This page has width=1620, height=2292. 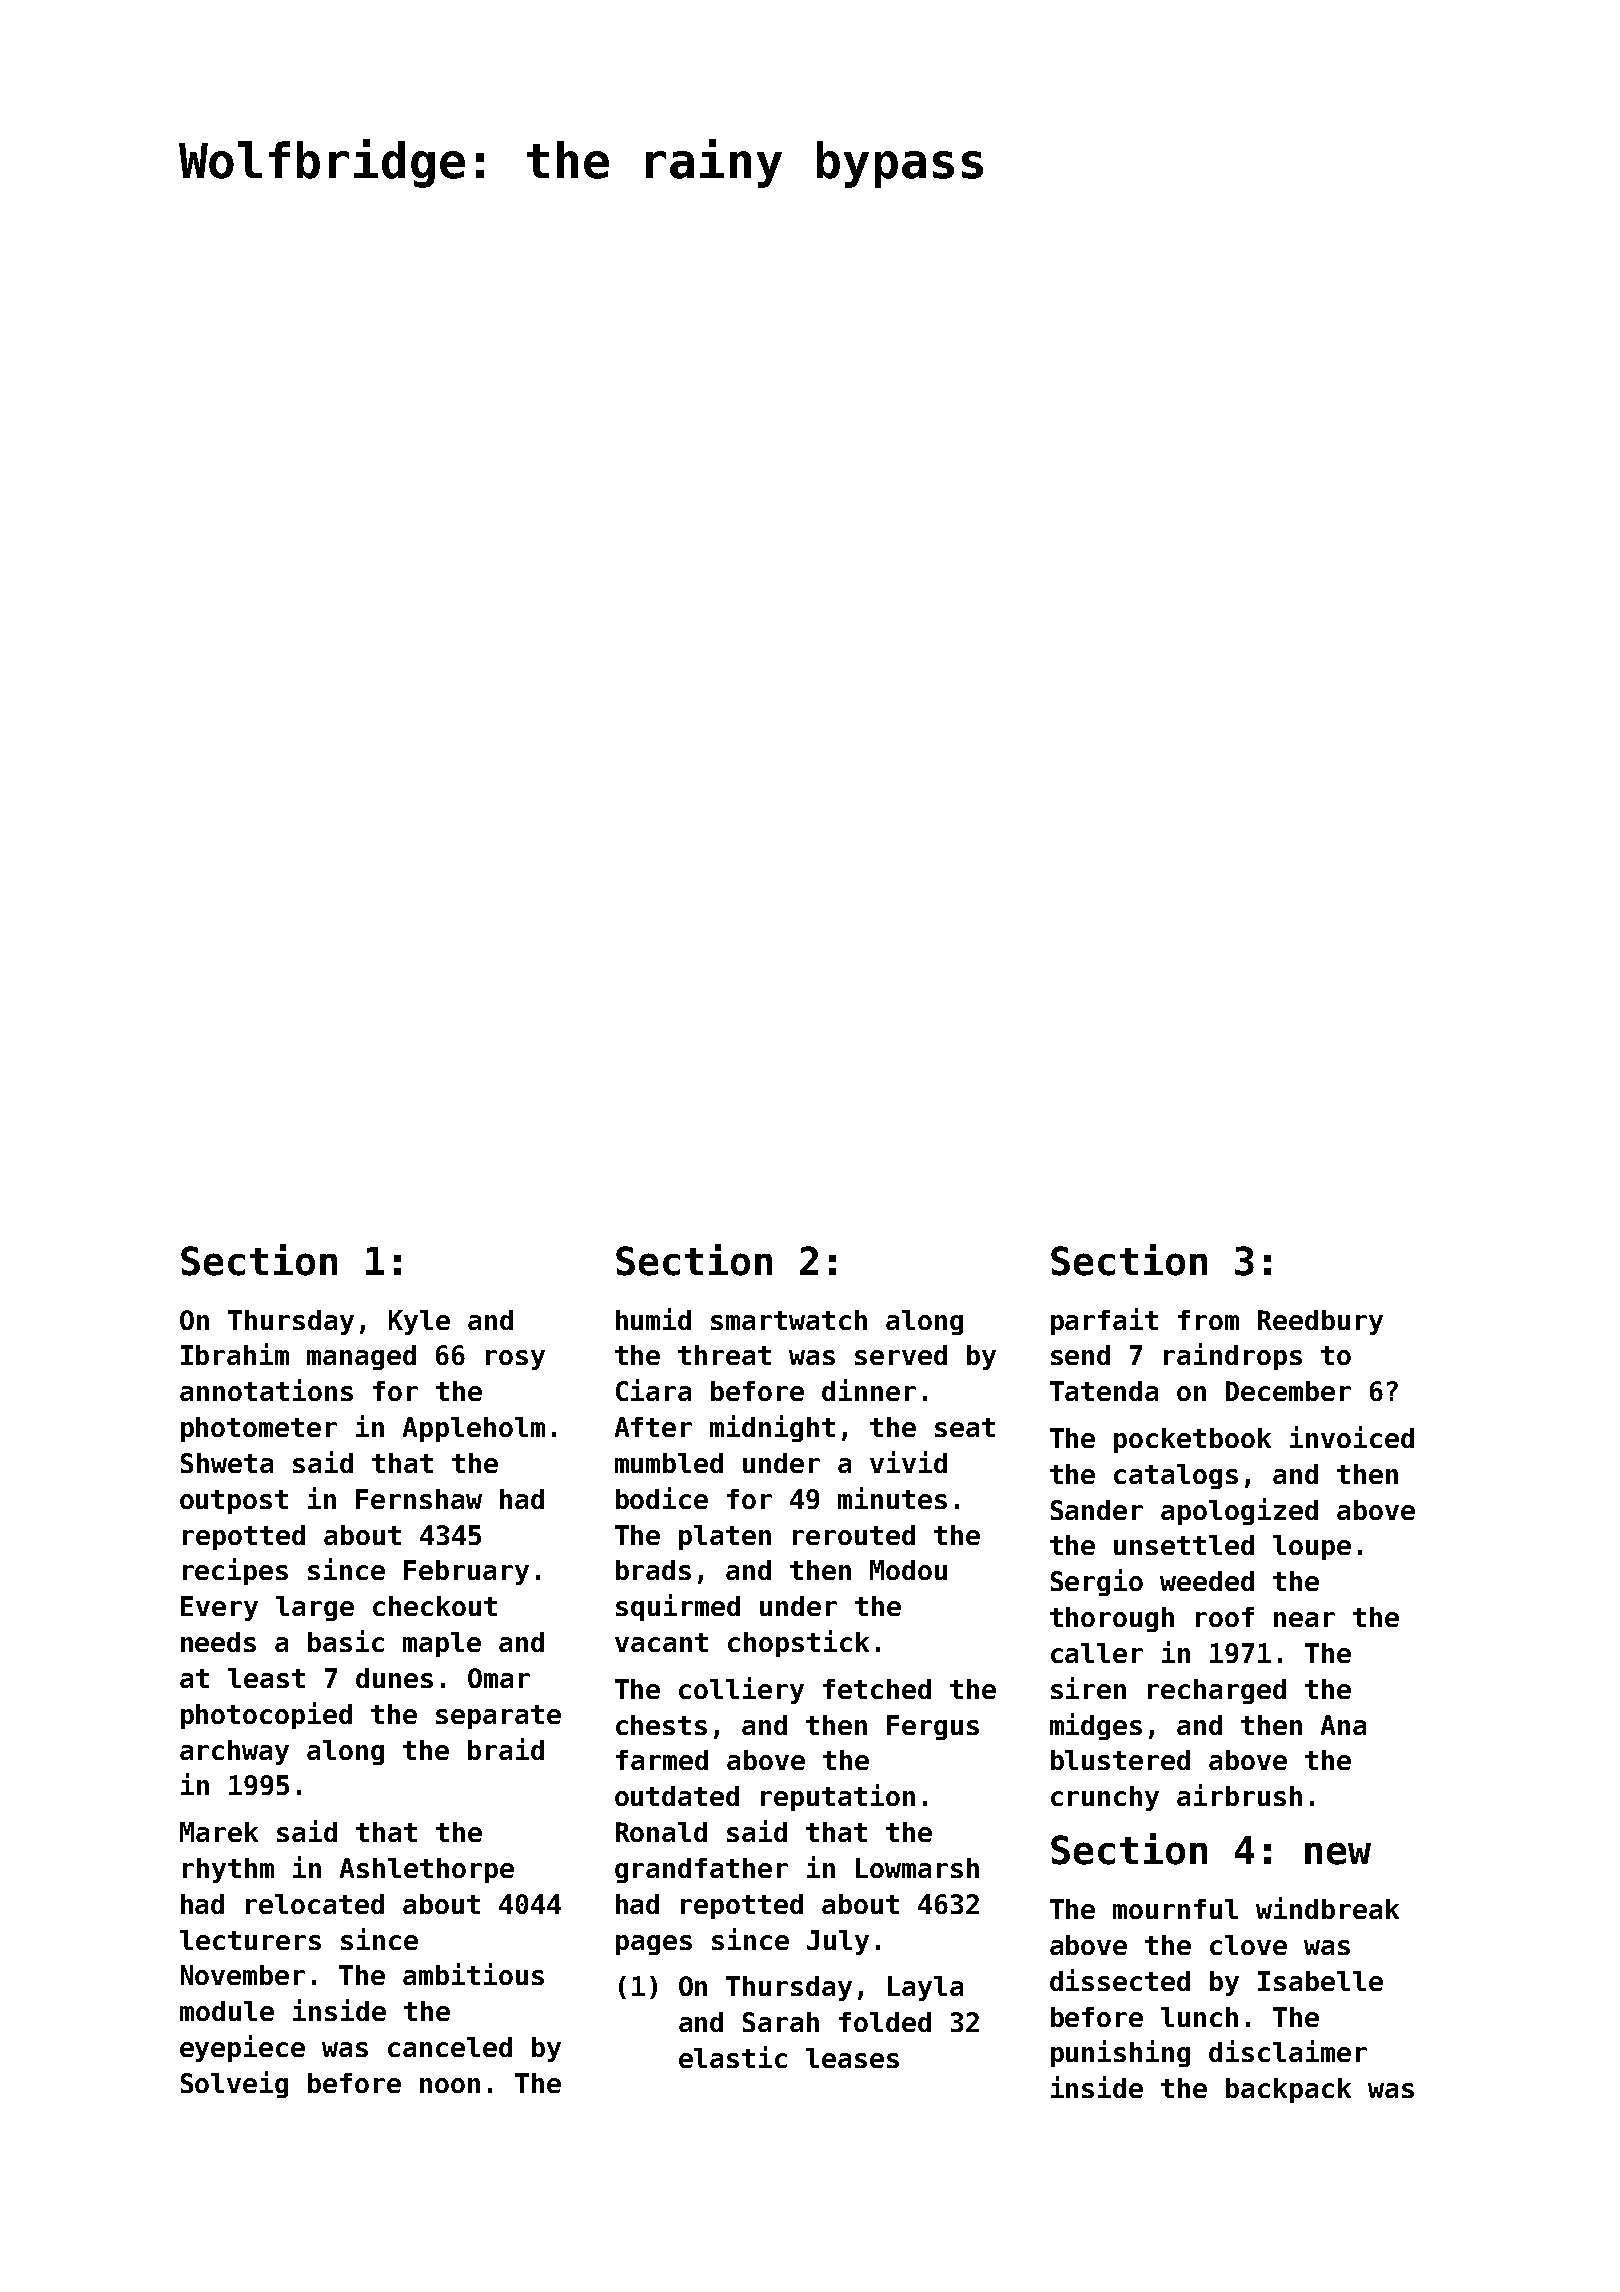 I want to click on Ibrahim, so click(x=235, y=1354).
